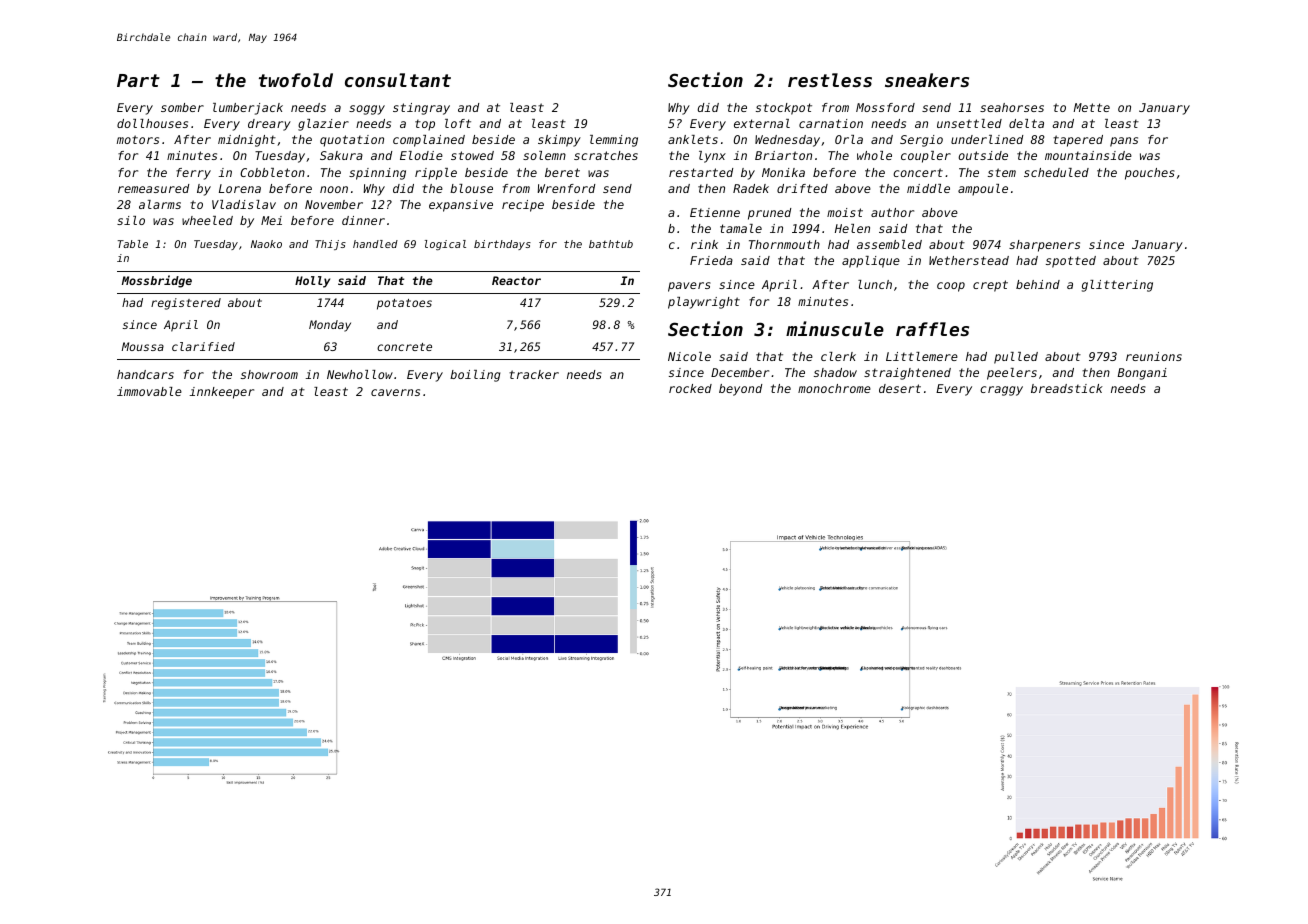 The image size is (1308, 924). What do you see at coordinates (1142, 374) in the document?
I see `Bongani` at bounding box center [1142, 374].
